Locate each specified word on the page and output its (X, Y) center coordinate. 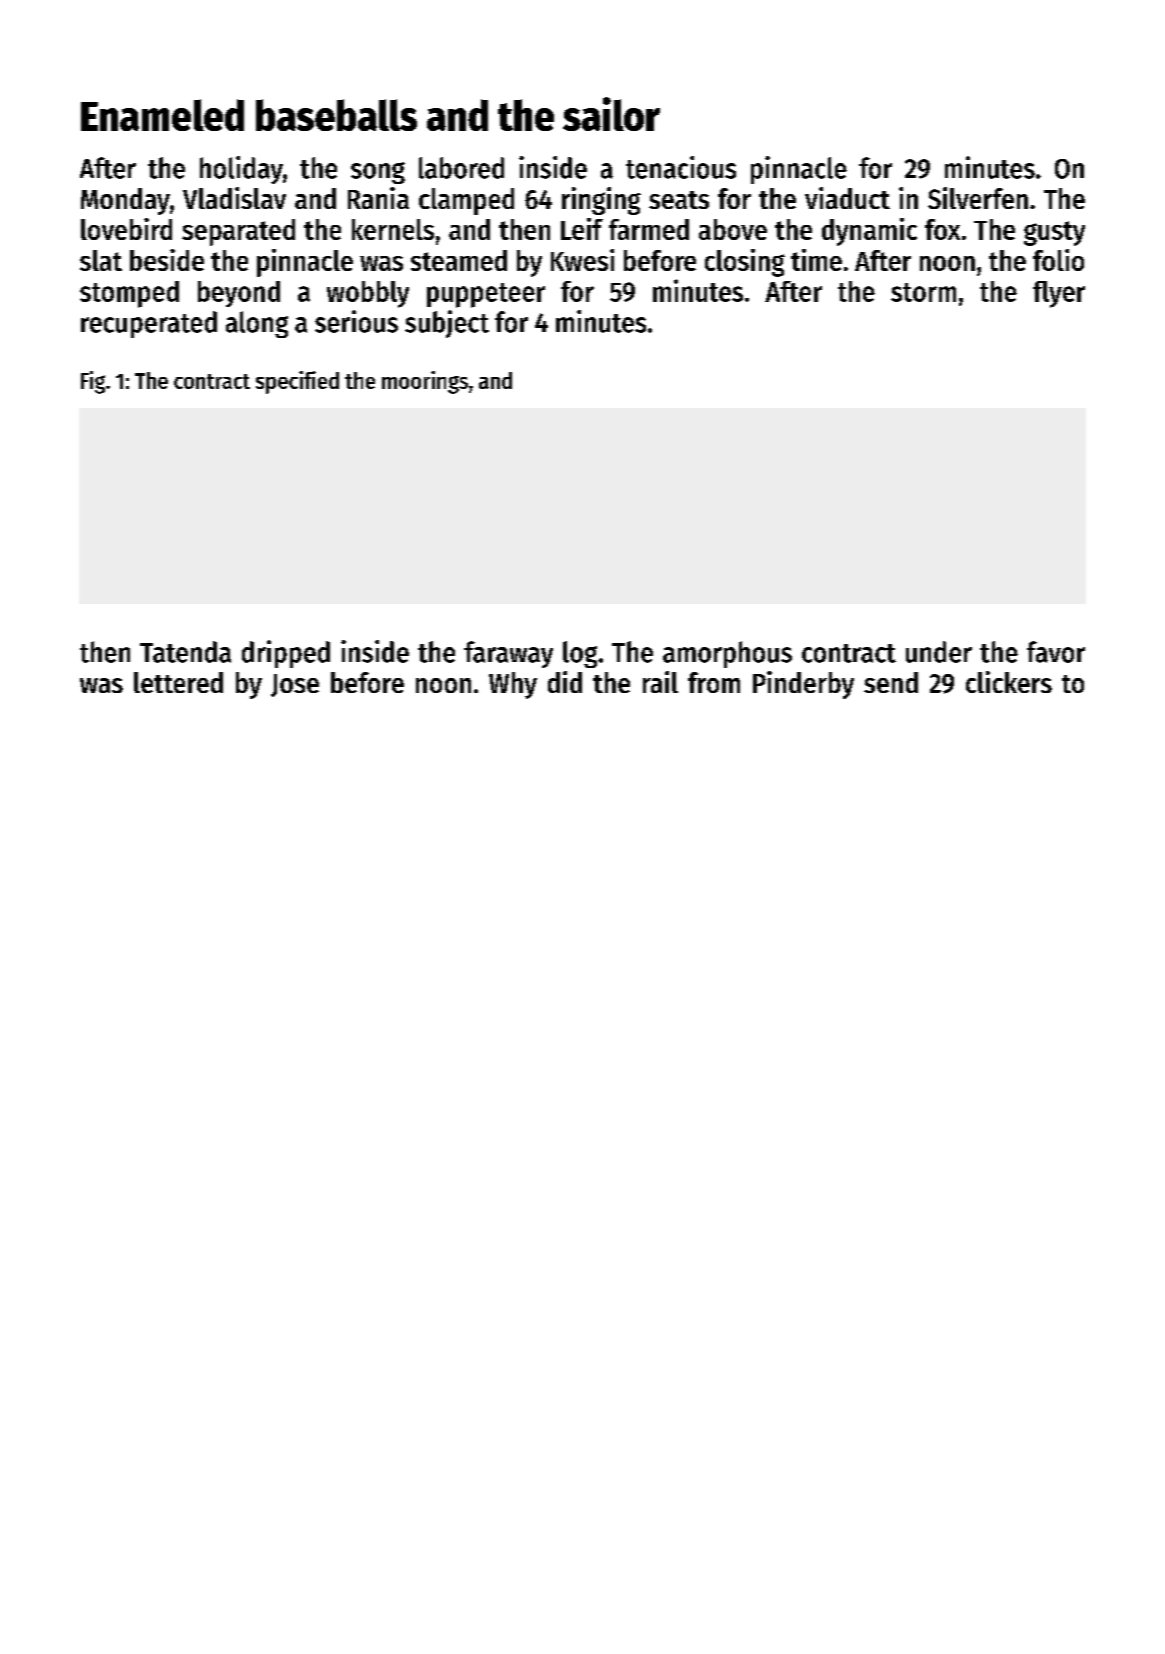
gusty (1054, 233)
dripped (286, 654)
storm (923, 292)
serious (356, 321)
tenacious (681, 167)
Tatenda (185, 652)
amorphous (727, 654)
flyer (1059, 294)
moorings (425, 382)
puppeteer (486, 295)
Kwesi (582, 260)
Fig (93, 382)
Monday (125, 201)
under (939, 652)
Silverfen (978, 198)
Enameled (162, 115)
